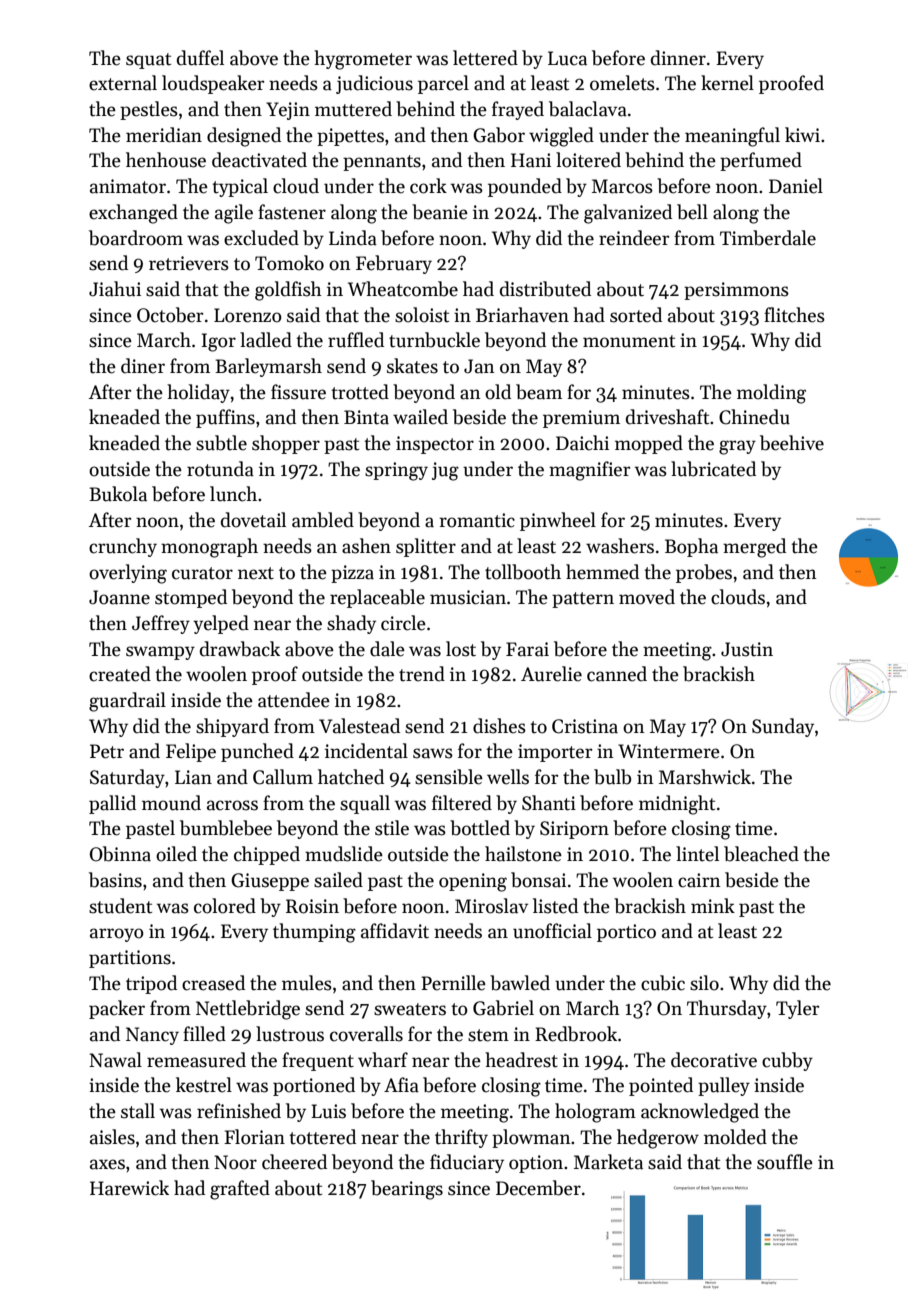 The width and height of the screenshot is (924, 1308). I want to click on hygrometer, so click(363, 60).
